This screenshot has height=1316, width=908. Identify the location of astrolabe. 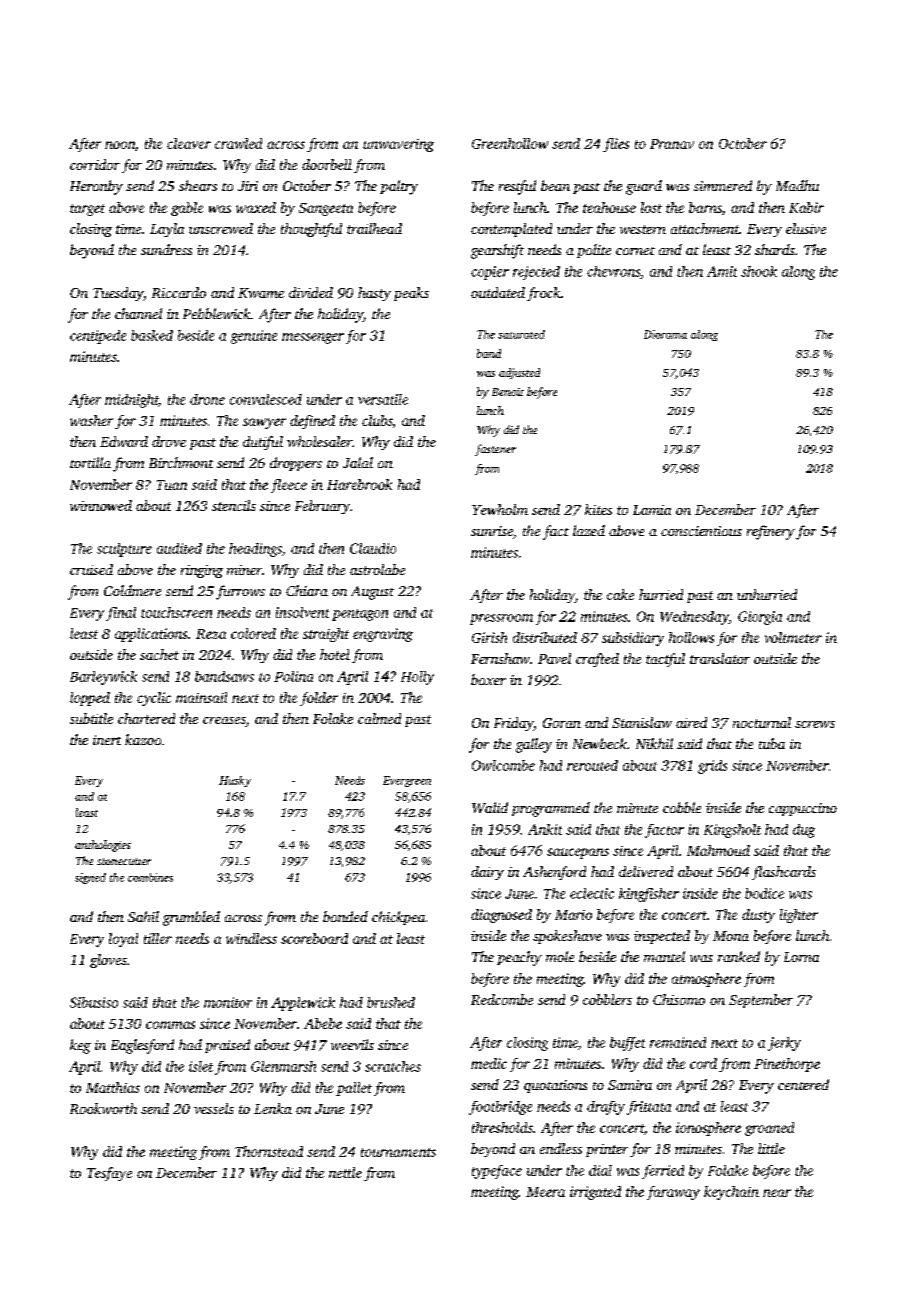
(377, 569).
